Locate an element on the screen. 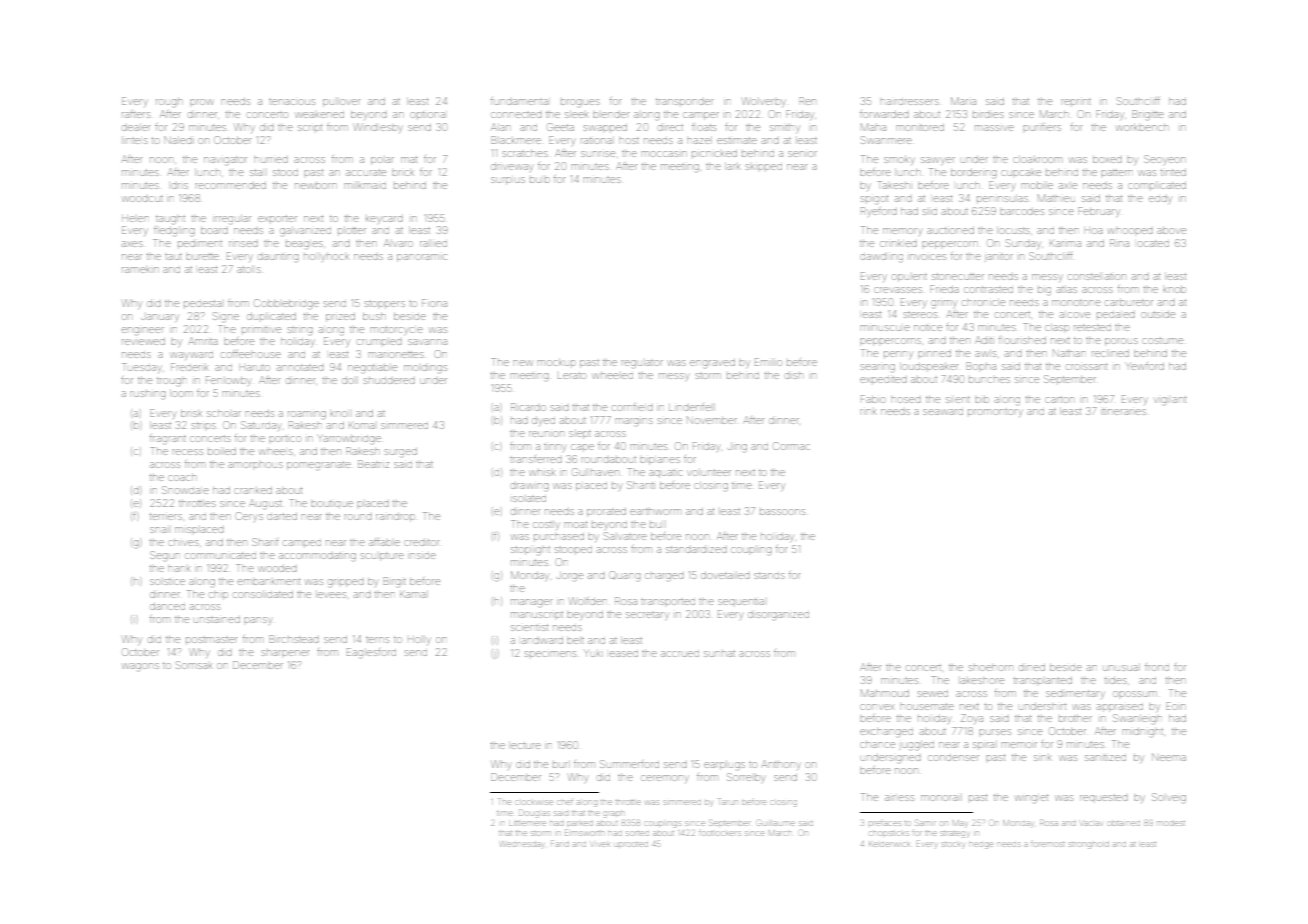  margins is located at coordinates (634, 422).
